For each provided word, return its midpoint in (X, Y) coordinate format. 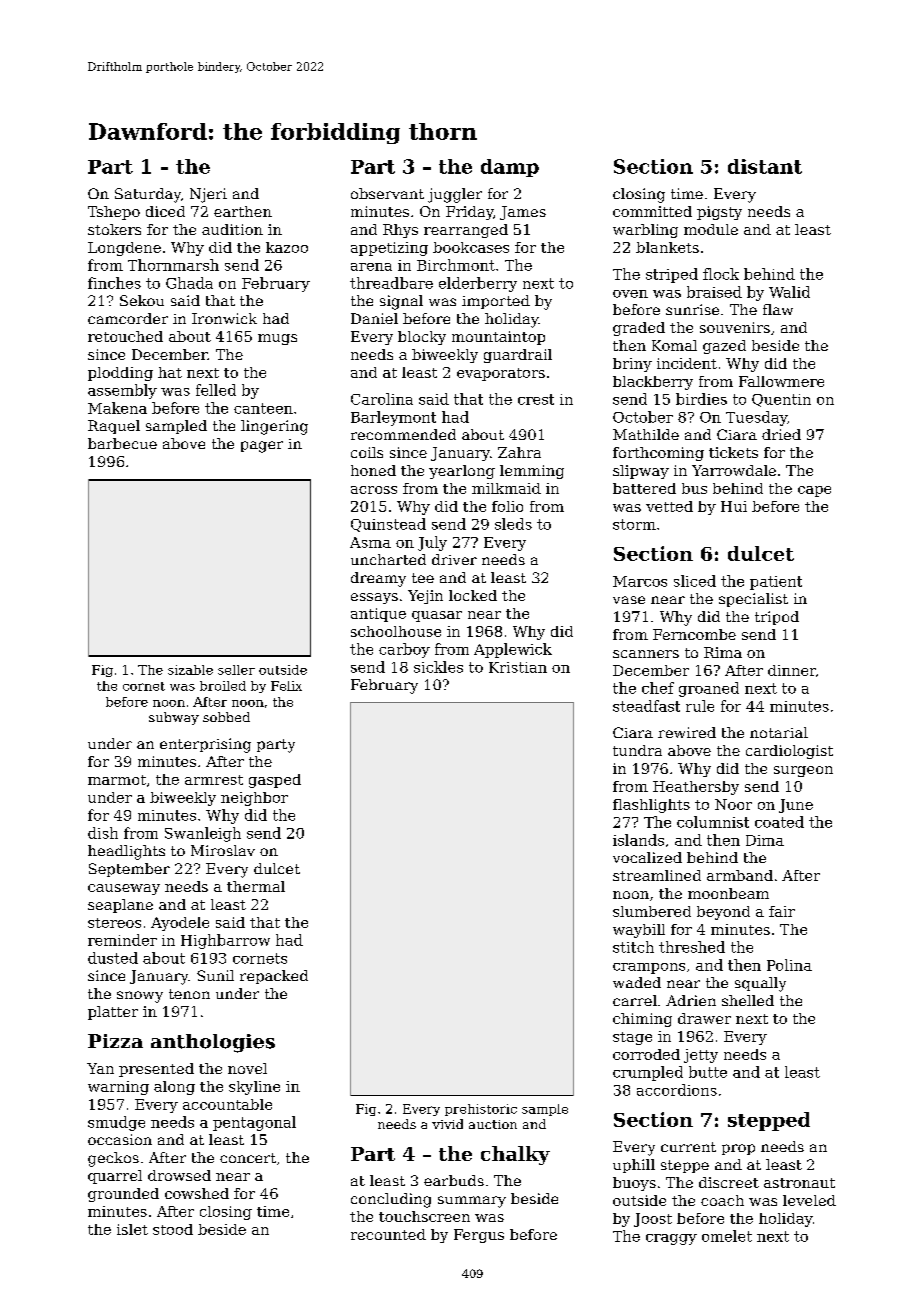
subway (174, 718)
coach (722, 1200)
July (432, 543)
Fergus (479, 1236)
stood (173, 1229)
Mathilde (646, 434)
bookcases (471, 247)
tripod (777, 618)
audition (232, 229)
